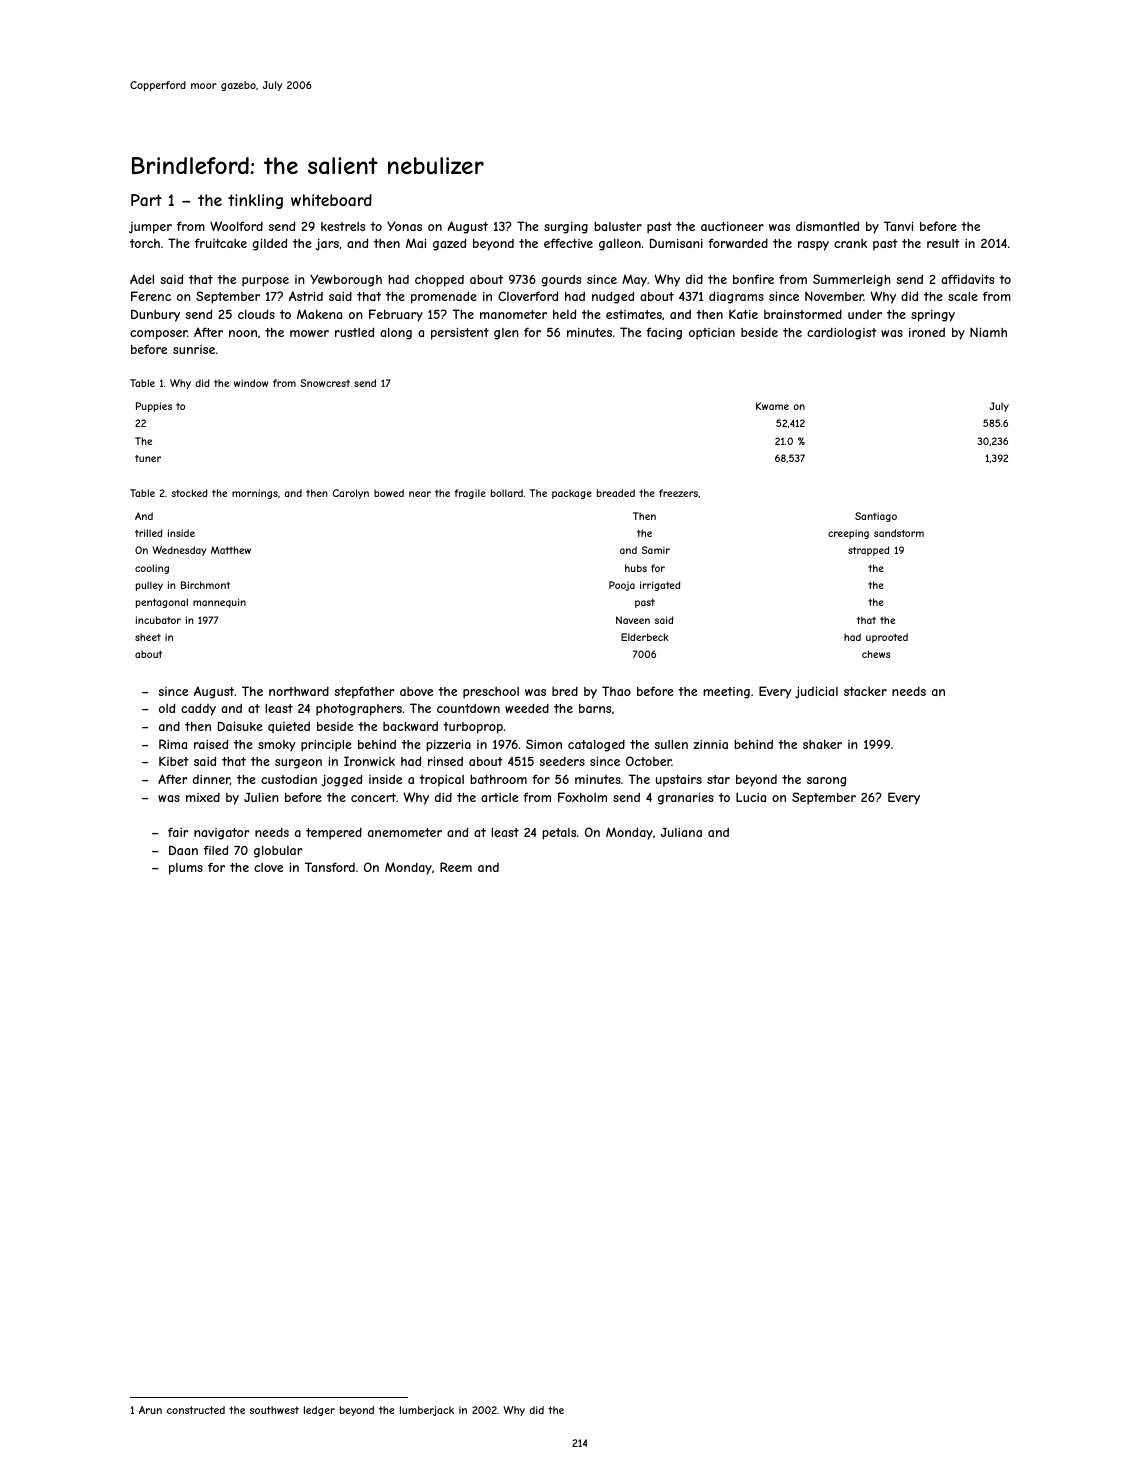 This screenshot has height=1481, width=1144. Describe the element at coordinates (274, 1410) in the screenshot. I see `southwest` at that location.
